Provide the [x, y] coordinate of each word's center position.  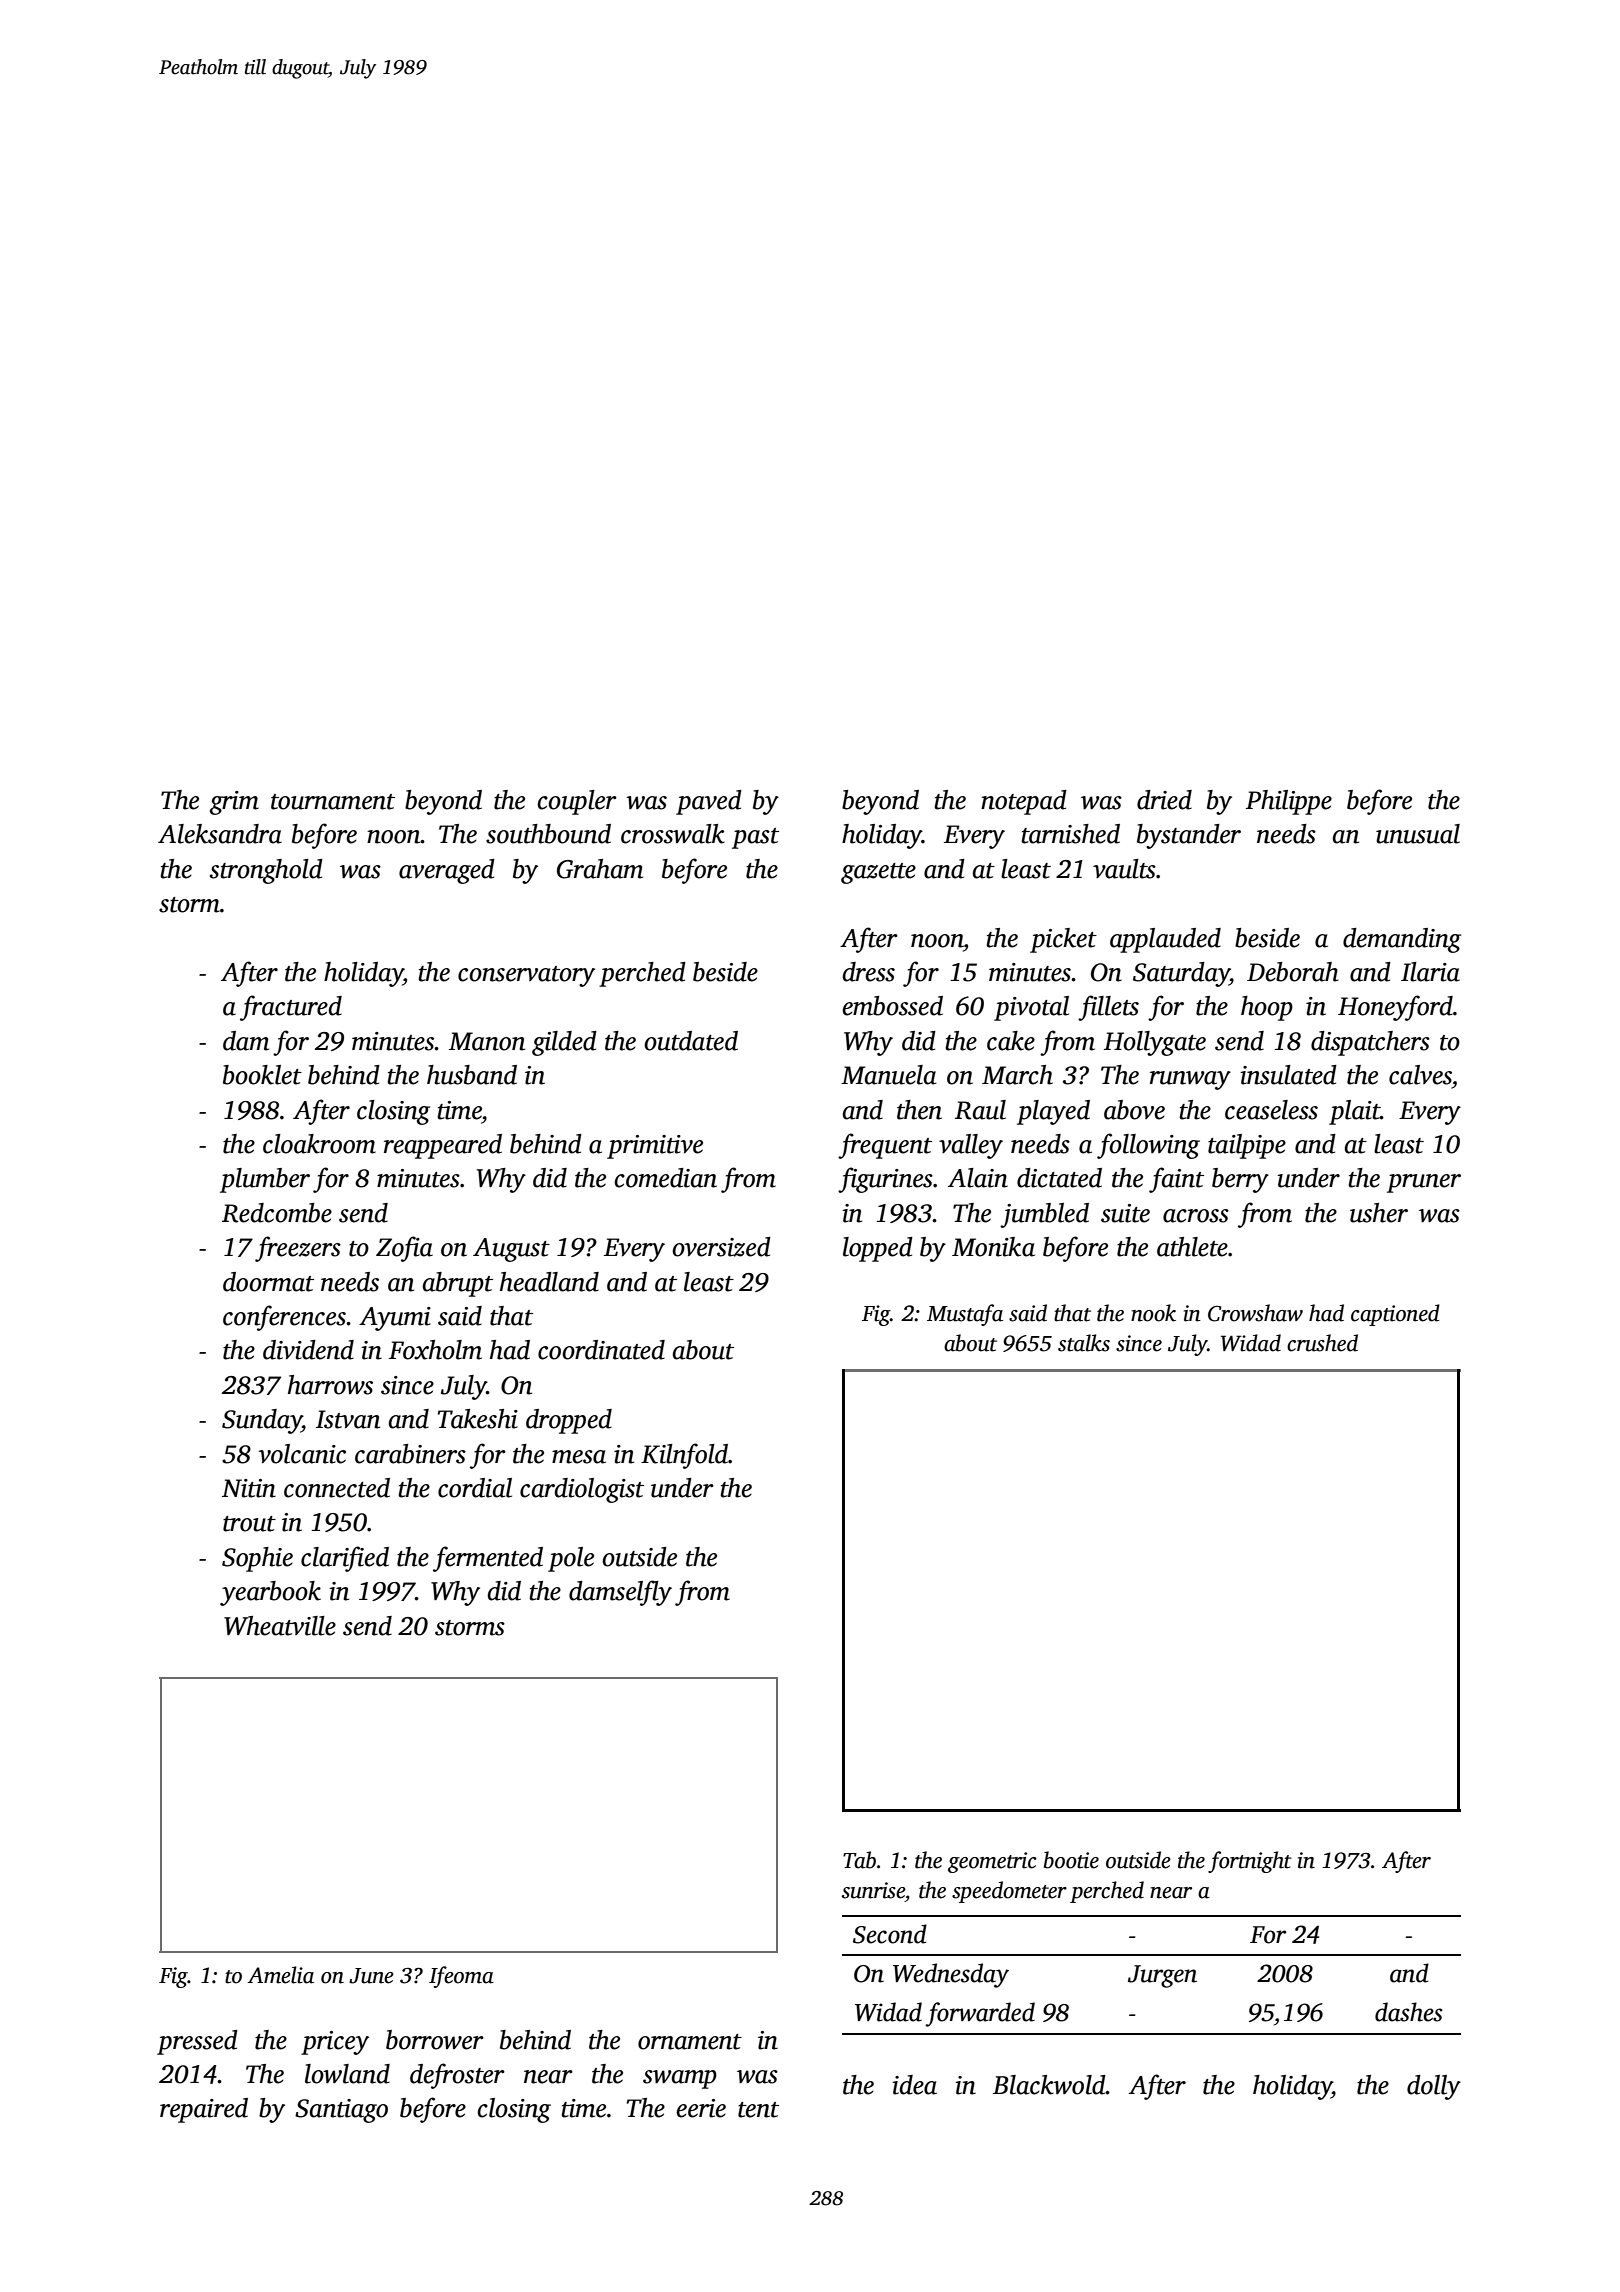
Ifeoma [461, 1977]
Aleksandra [220, 834]
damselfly [620, 1593]
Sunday [262, 1421]
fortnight [1250, 1862]
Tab [859, 1860]
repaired [204, 2110]
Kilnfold [684, 1456]
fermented [488, 1559]
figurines [885, 1180]
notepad [1024, 802]
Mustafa [965, 1315]
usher [1379, 1213]
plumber [265, 1180]
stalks [1084, 1343]
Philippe [1289, 802]
